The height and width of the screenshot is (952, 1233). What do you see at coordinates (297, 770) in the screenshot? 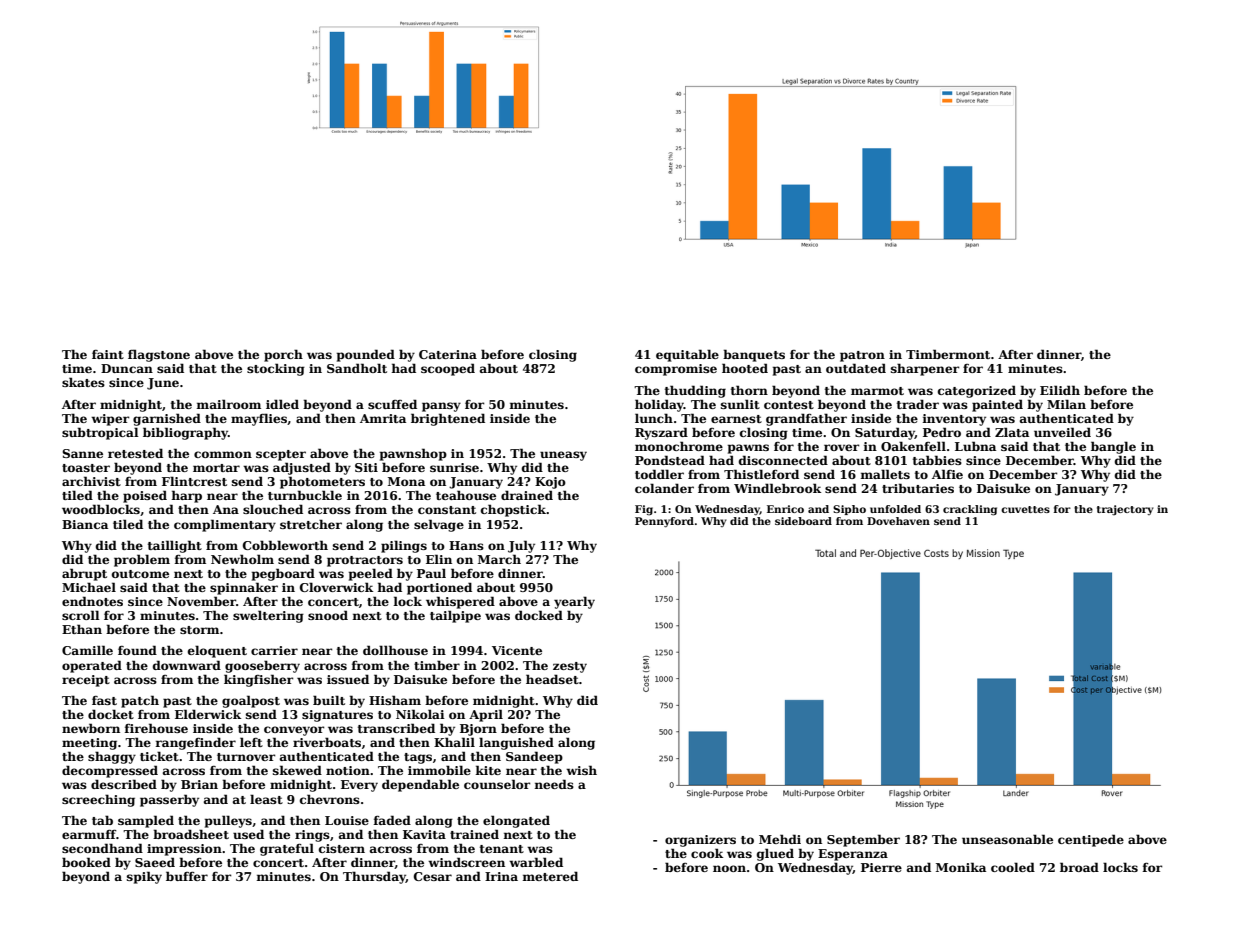
I see `skewed` at bounding box center [297, 770].
